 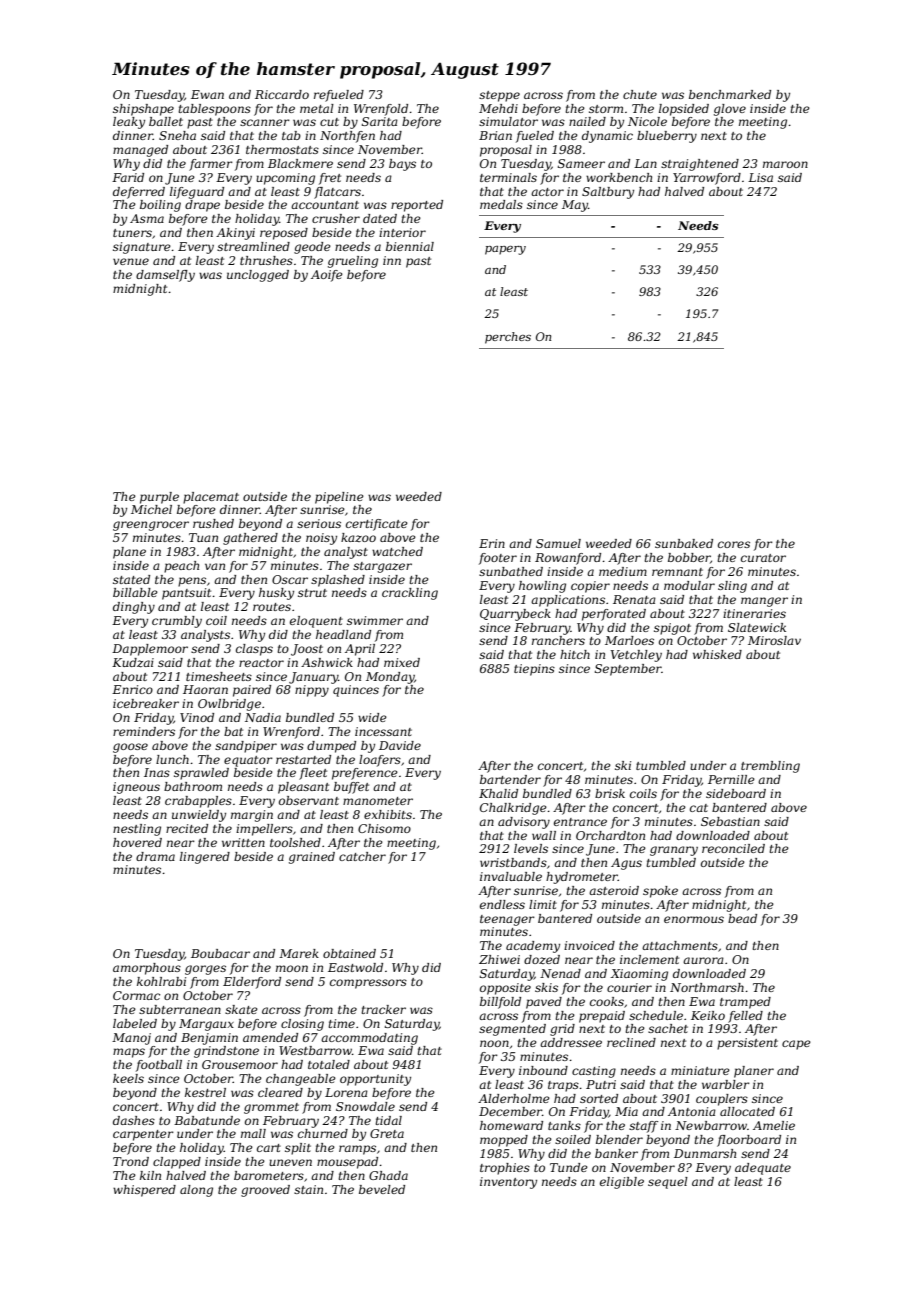 What do you see at coordinates (327, 276) in the document?
I see `Aoife` at bounding box center [327, 276].
